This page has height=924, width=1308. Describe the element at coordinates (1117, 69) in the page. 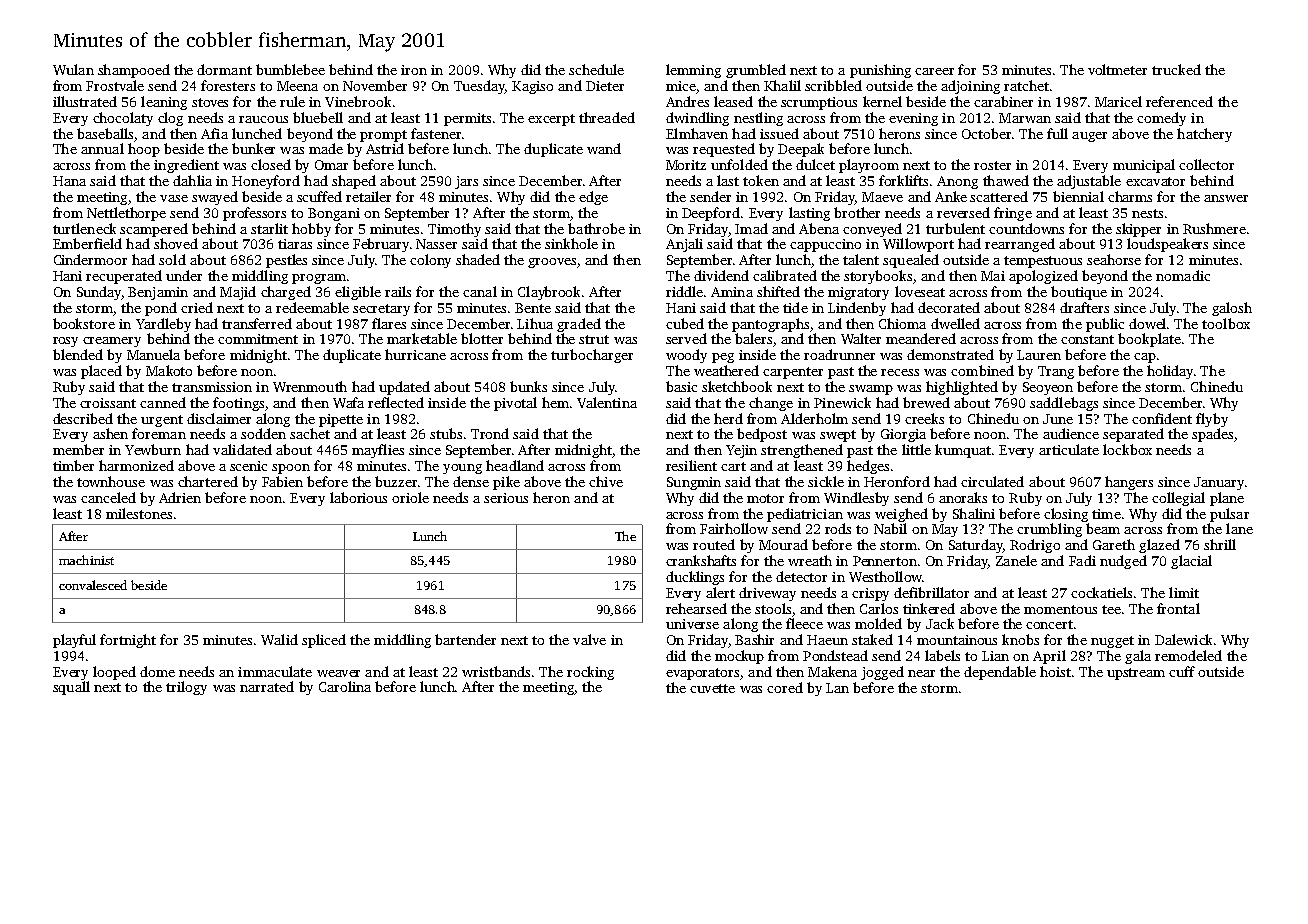

I see `voltmeter` at that location.
